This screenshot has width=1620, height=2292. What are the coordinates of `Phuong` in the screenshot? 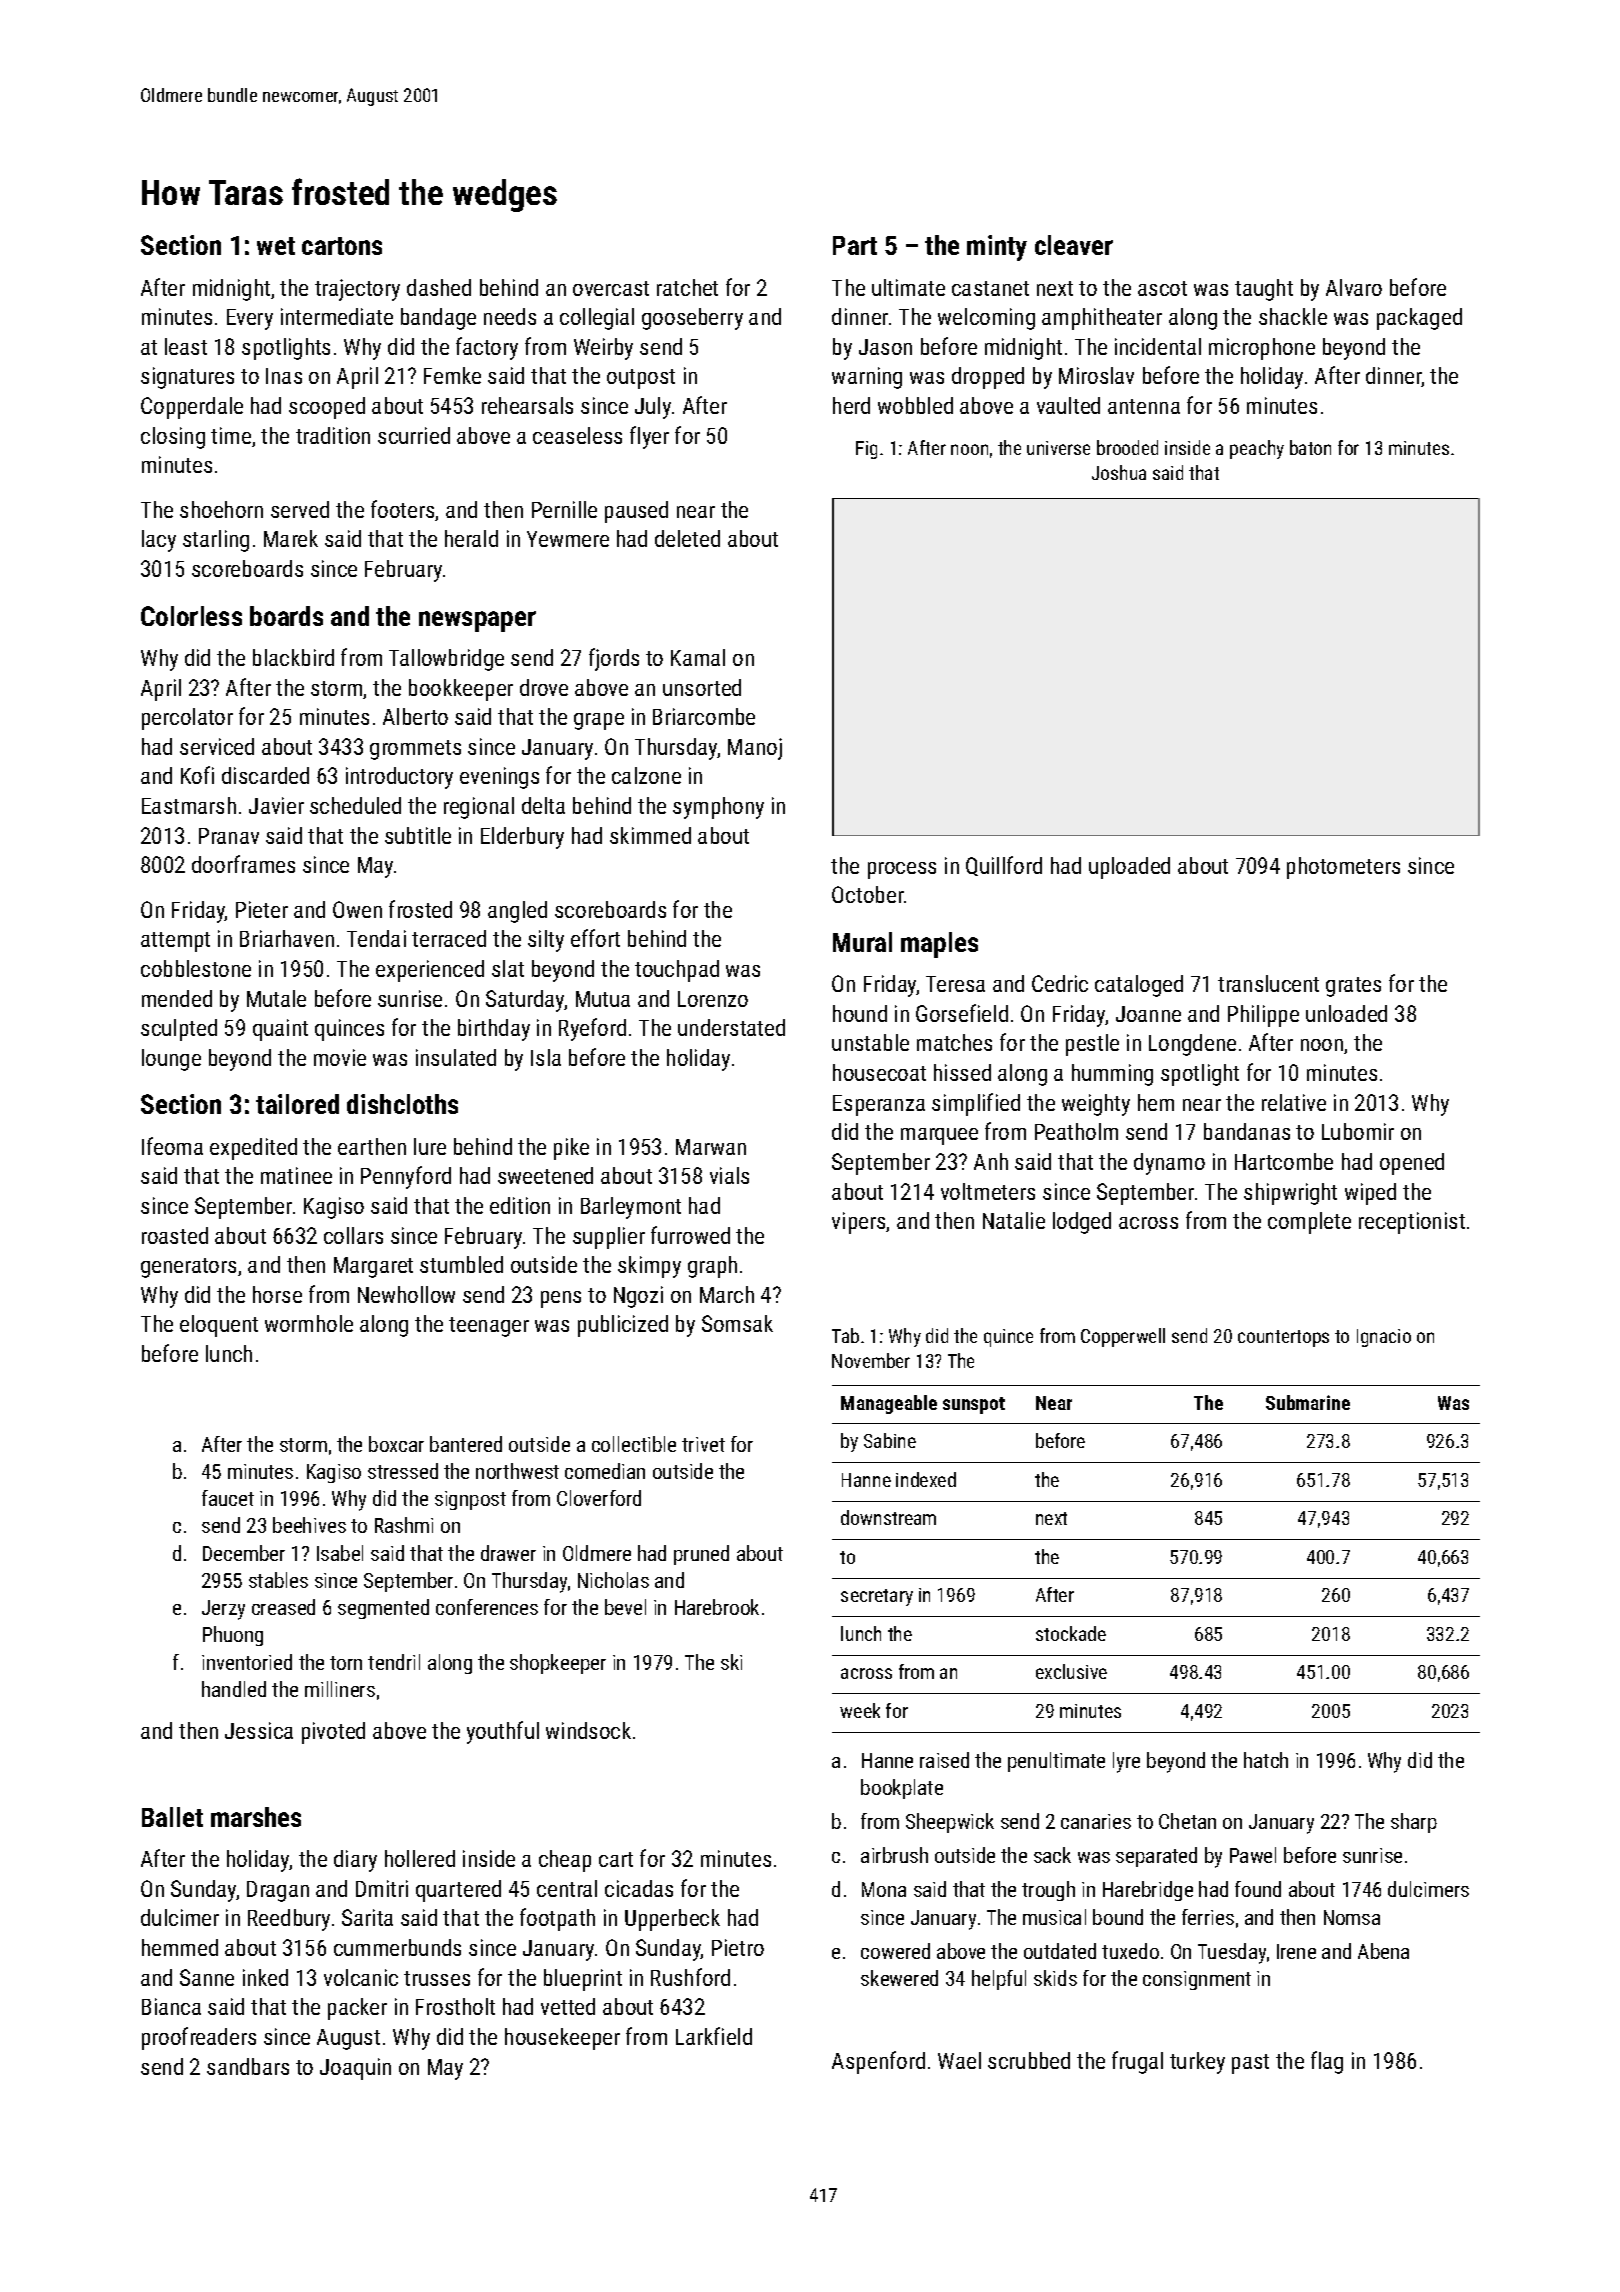 It's located at (233, 1636).
